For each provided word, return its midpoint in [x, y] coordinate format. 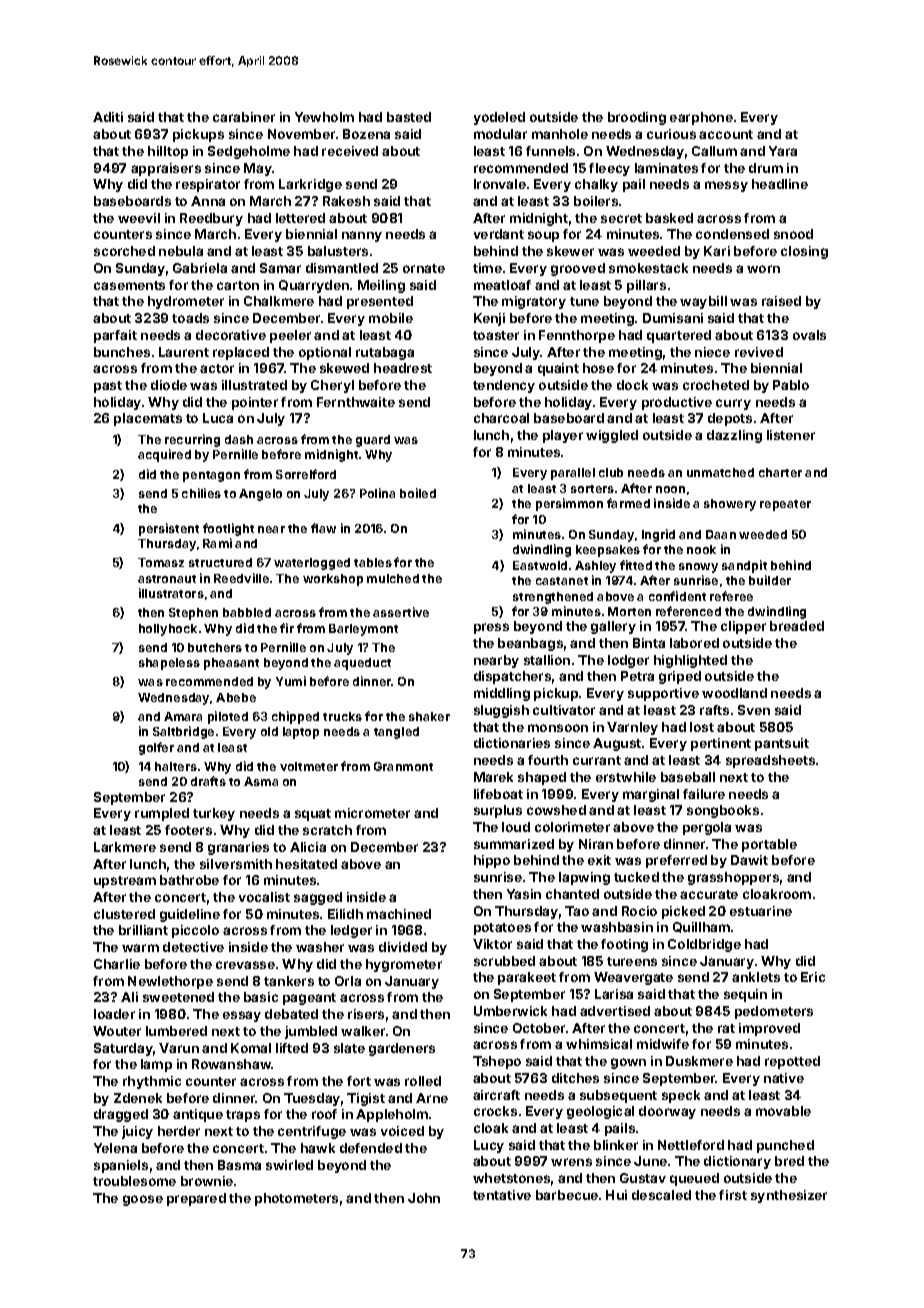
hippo [492, 861]
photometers [296, 1199]
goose [143, 1200]
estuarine [761, 911]
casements [129, 285]
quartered [679, 336]
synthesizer [789, 1196]
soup [543, 236]
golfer [156, 748]
